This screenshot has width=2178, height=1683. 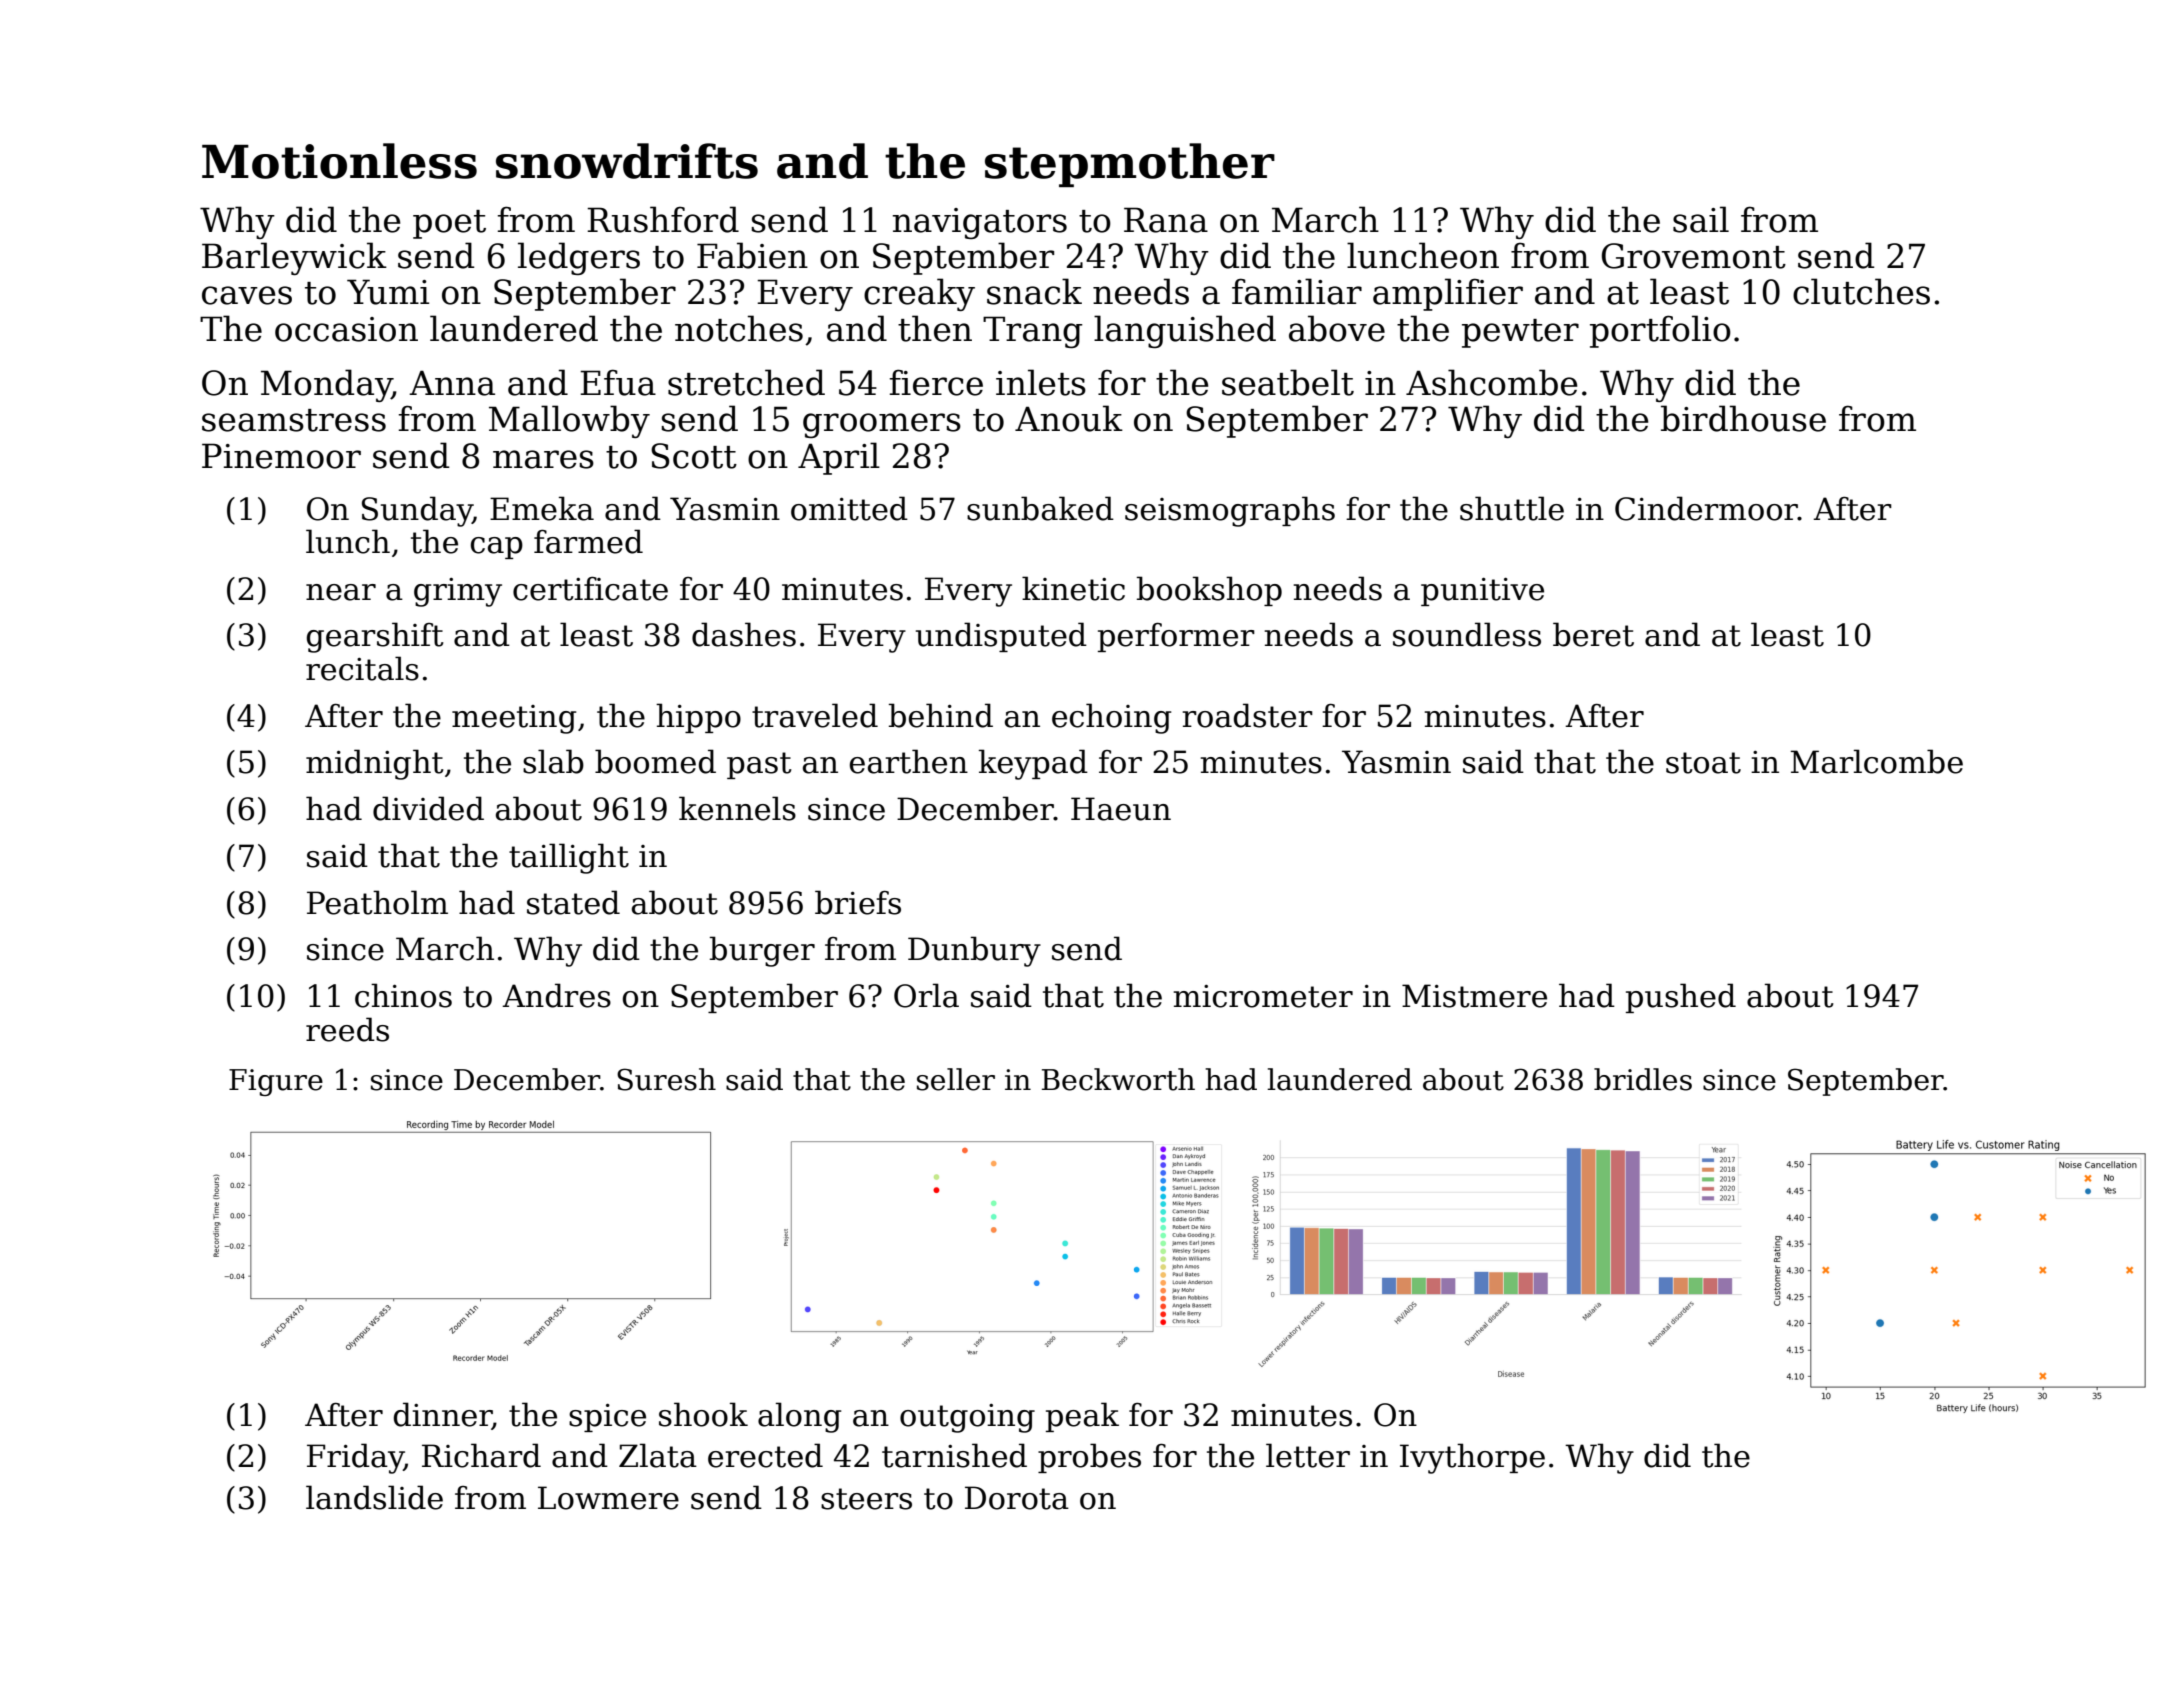 I want to click on snowdrifts, so click(x=627, y=161).
